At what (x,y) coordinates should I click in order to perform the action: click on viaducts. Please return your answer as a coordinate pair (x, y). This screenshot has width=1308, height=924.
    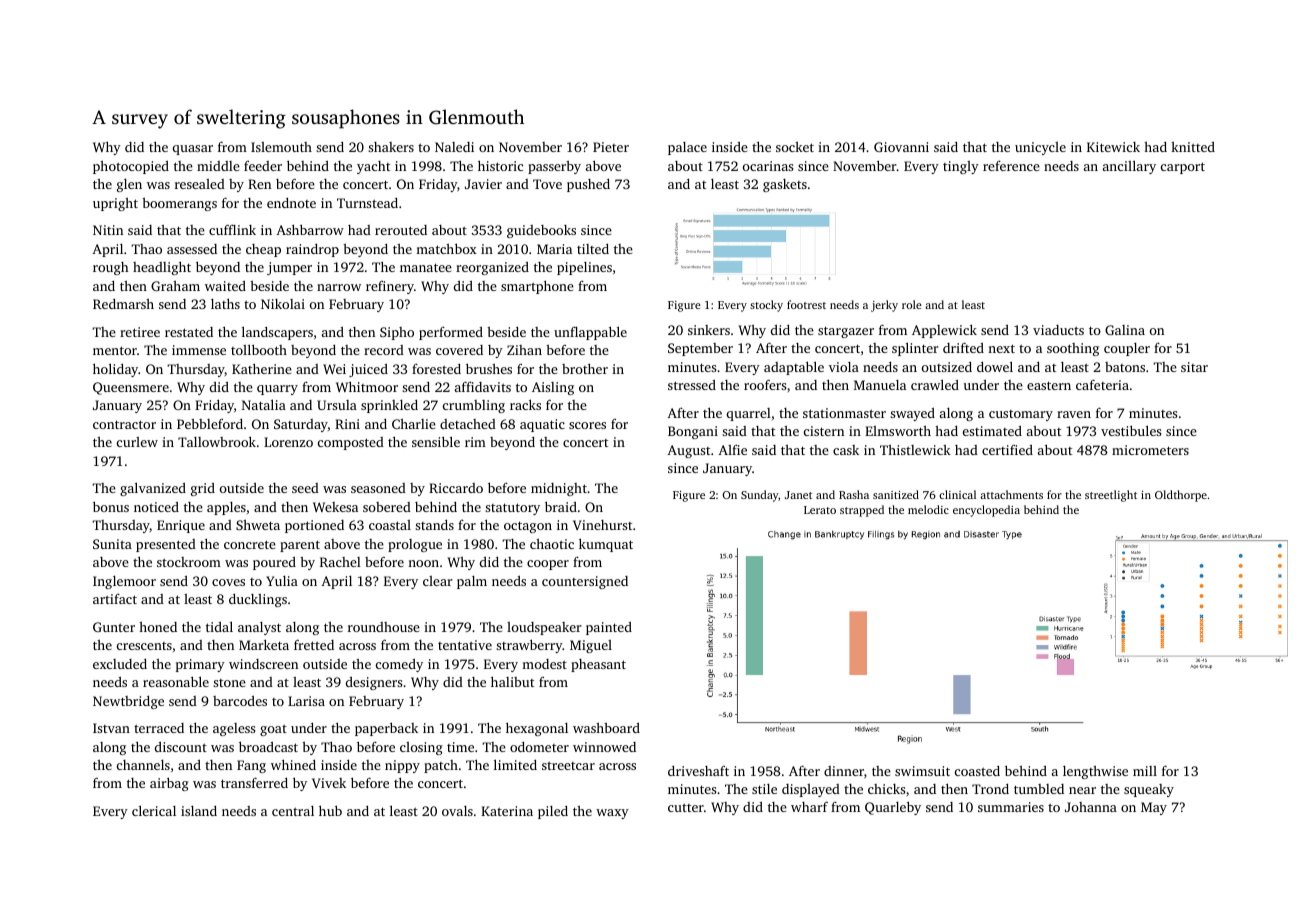
    Looking at the image, I should click on (1058, 330).
